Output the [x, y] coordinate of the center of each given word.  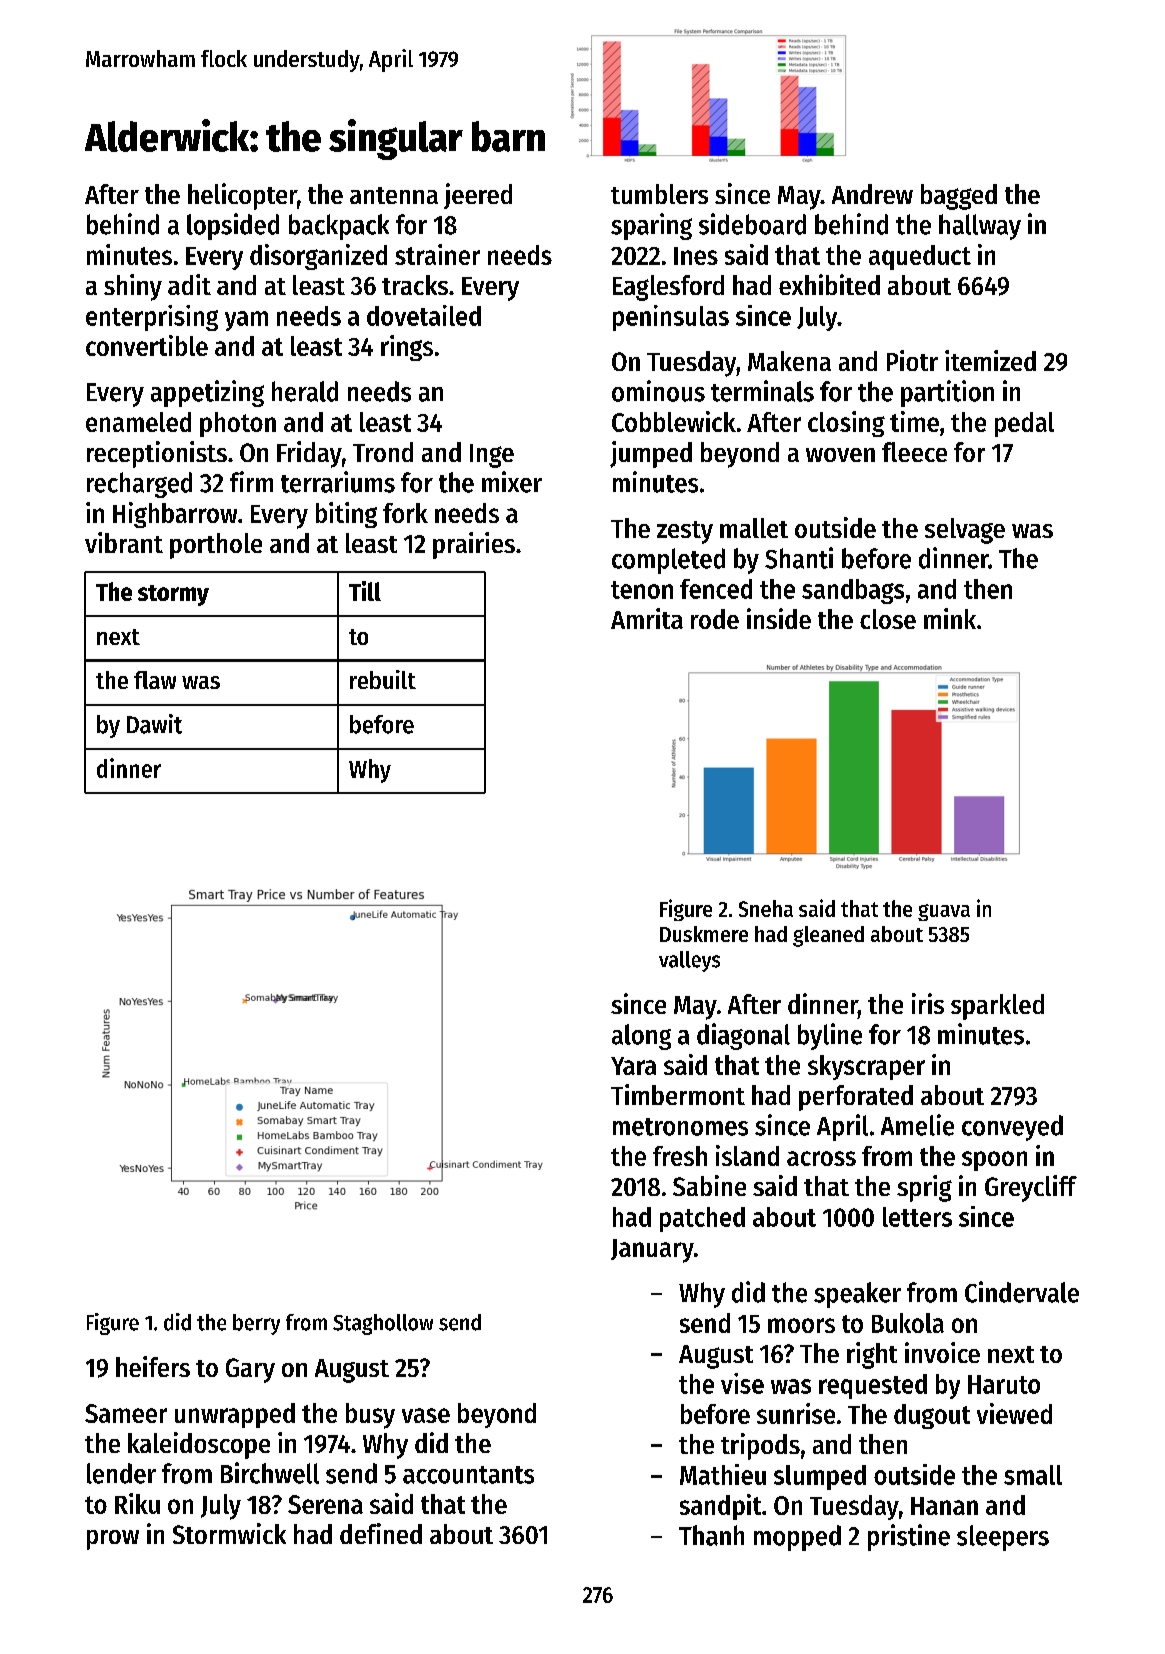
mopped [797, 1538]
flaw [155, 680]
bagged [959, 197]
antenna [394, 195]
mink [950, 618]
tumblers [659, 194]
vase [426, 1415]
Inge [492, 456]
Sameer [126, 1413]
